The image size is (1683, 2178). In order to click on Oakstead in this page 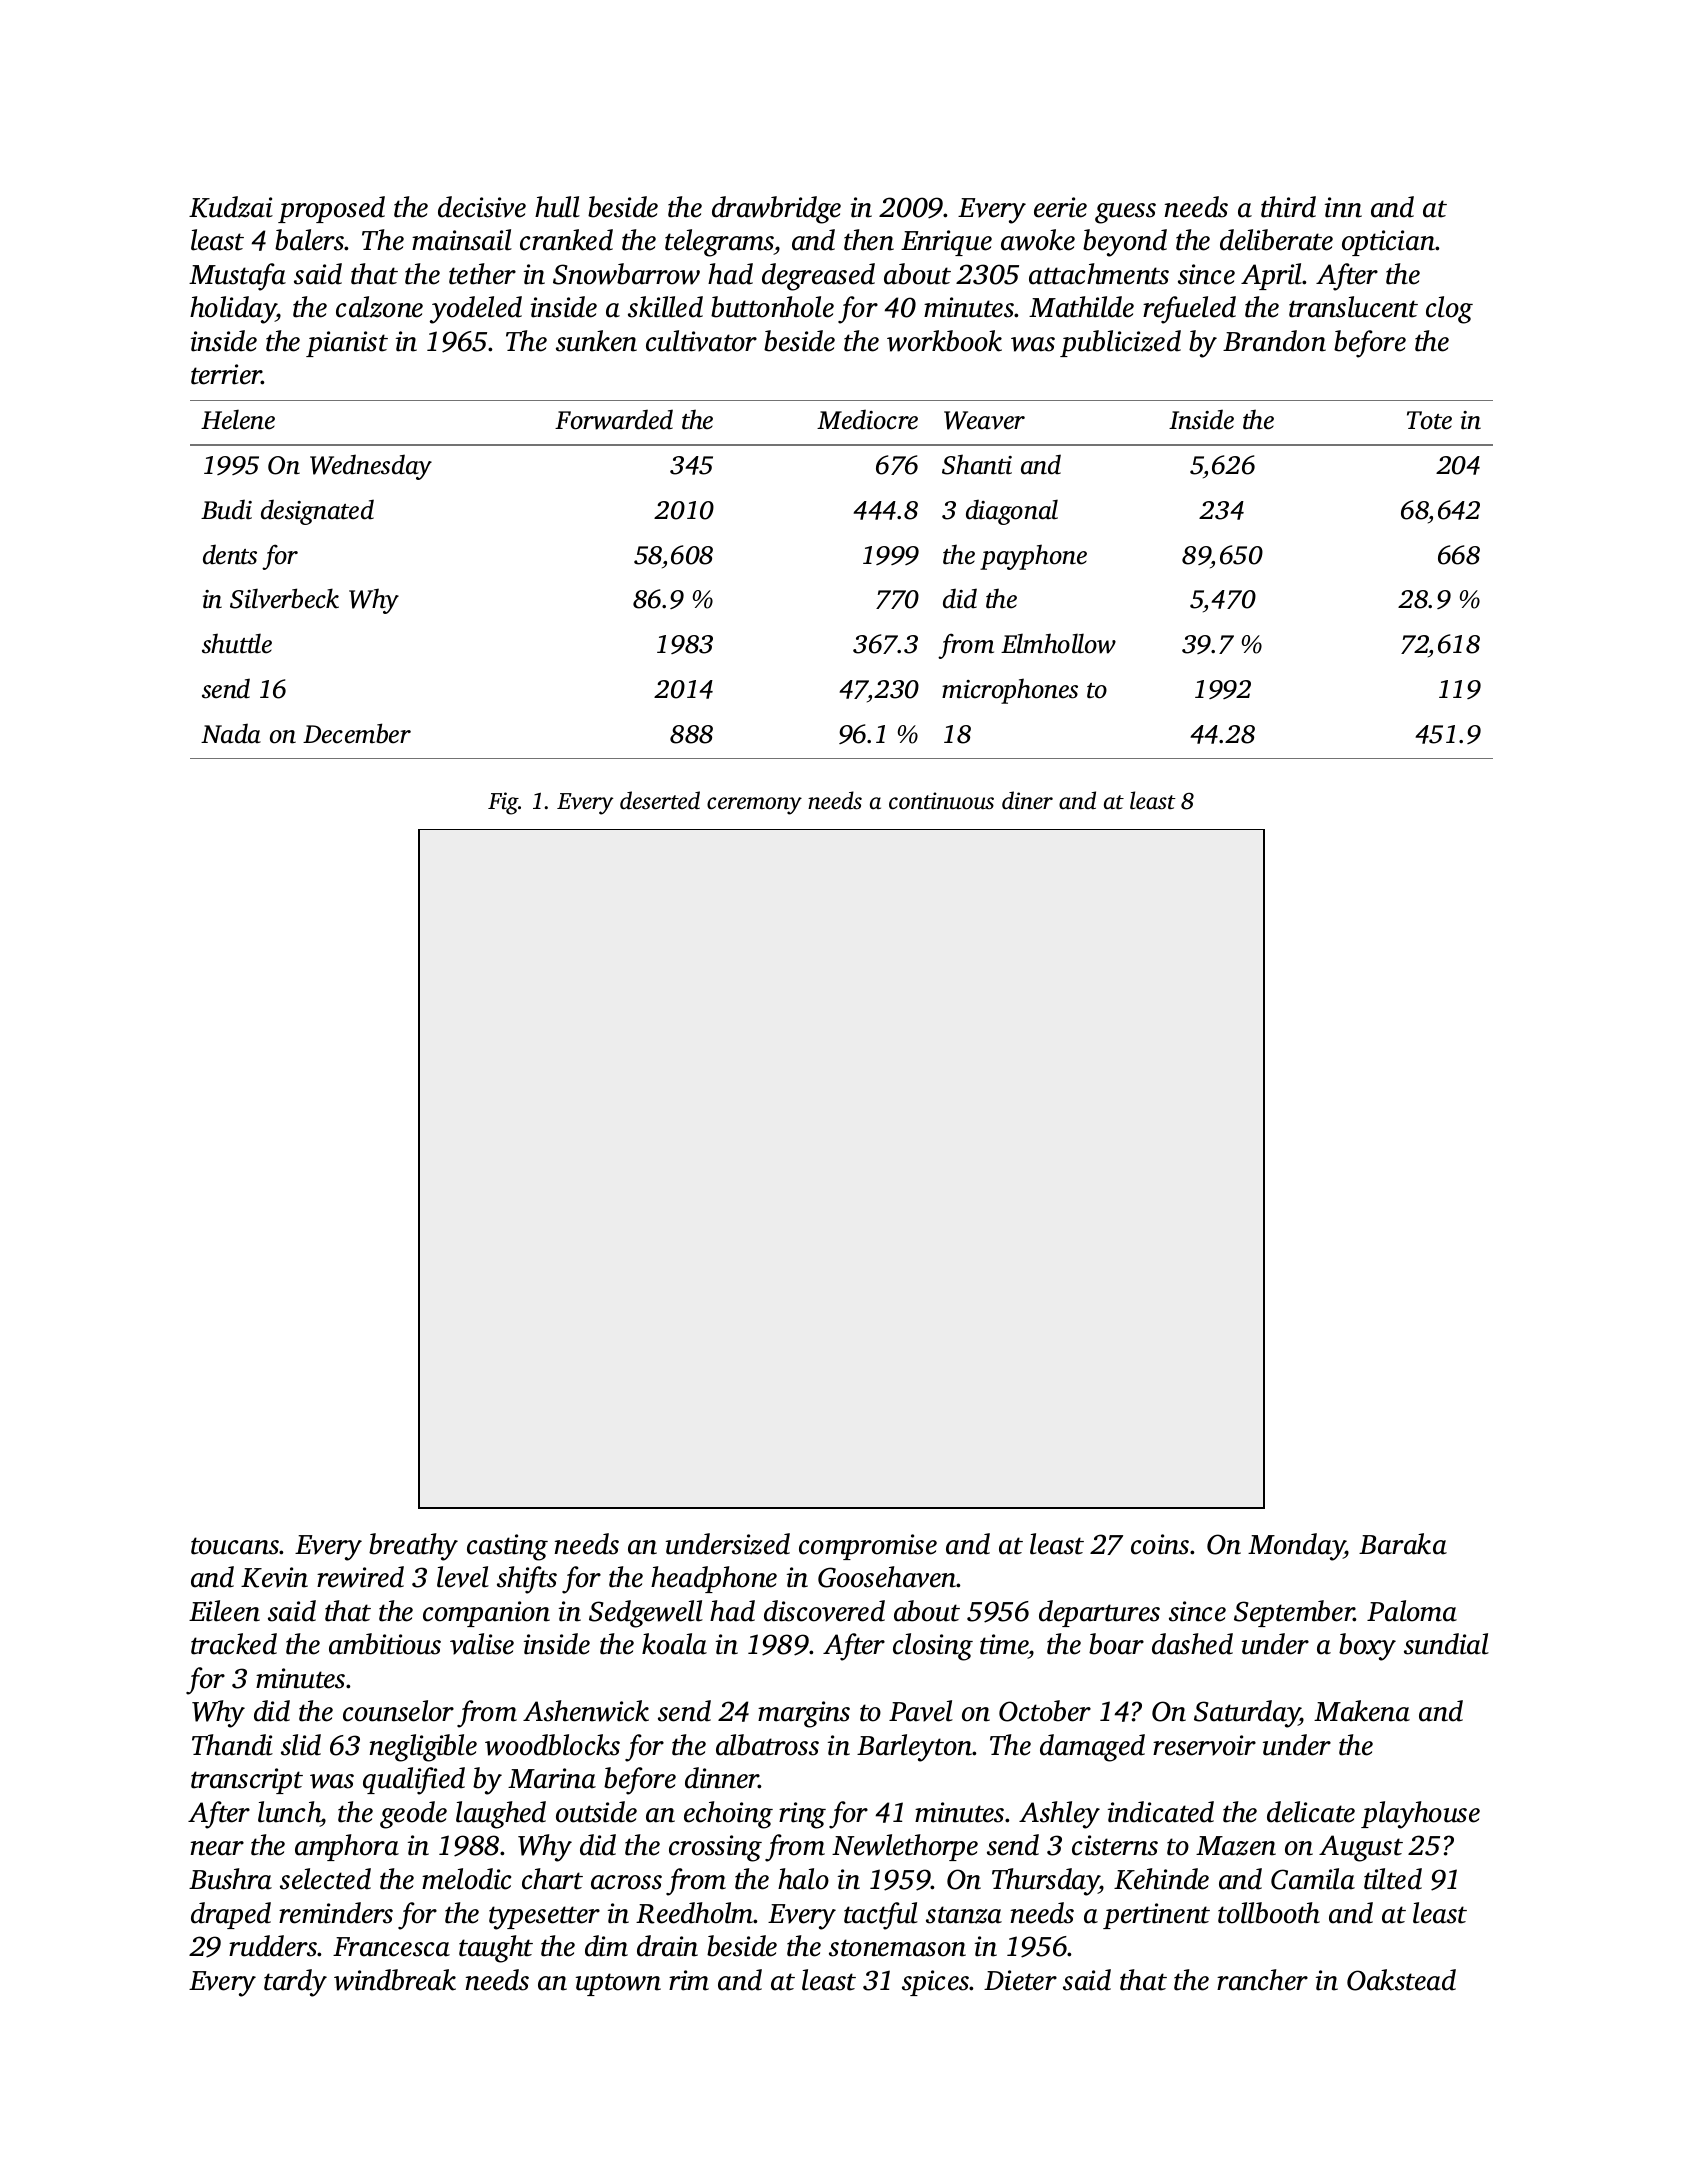, I will do `click(1401, 1980)`.
